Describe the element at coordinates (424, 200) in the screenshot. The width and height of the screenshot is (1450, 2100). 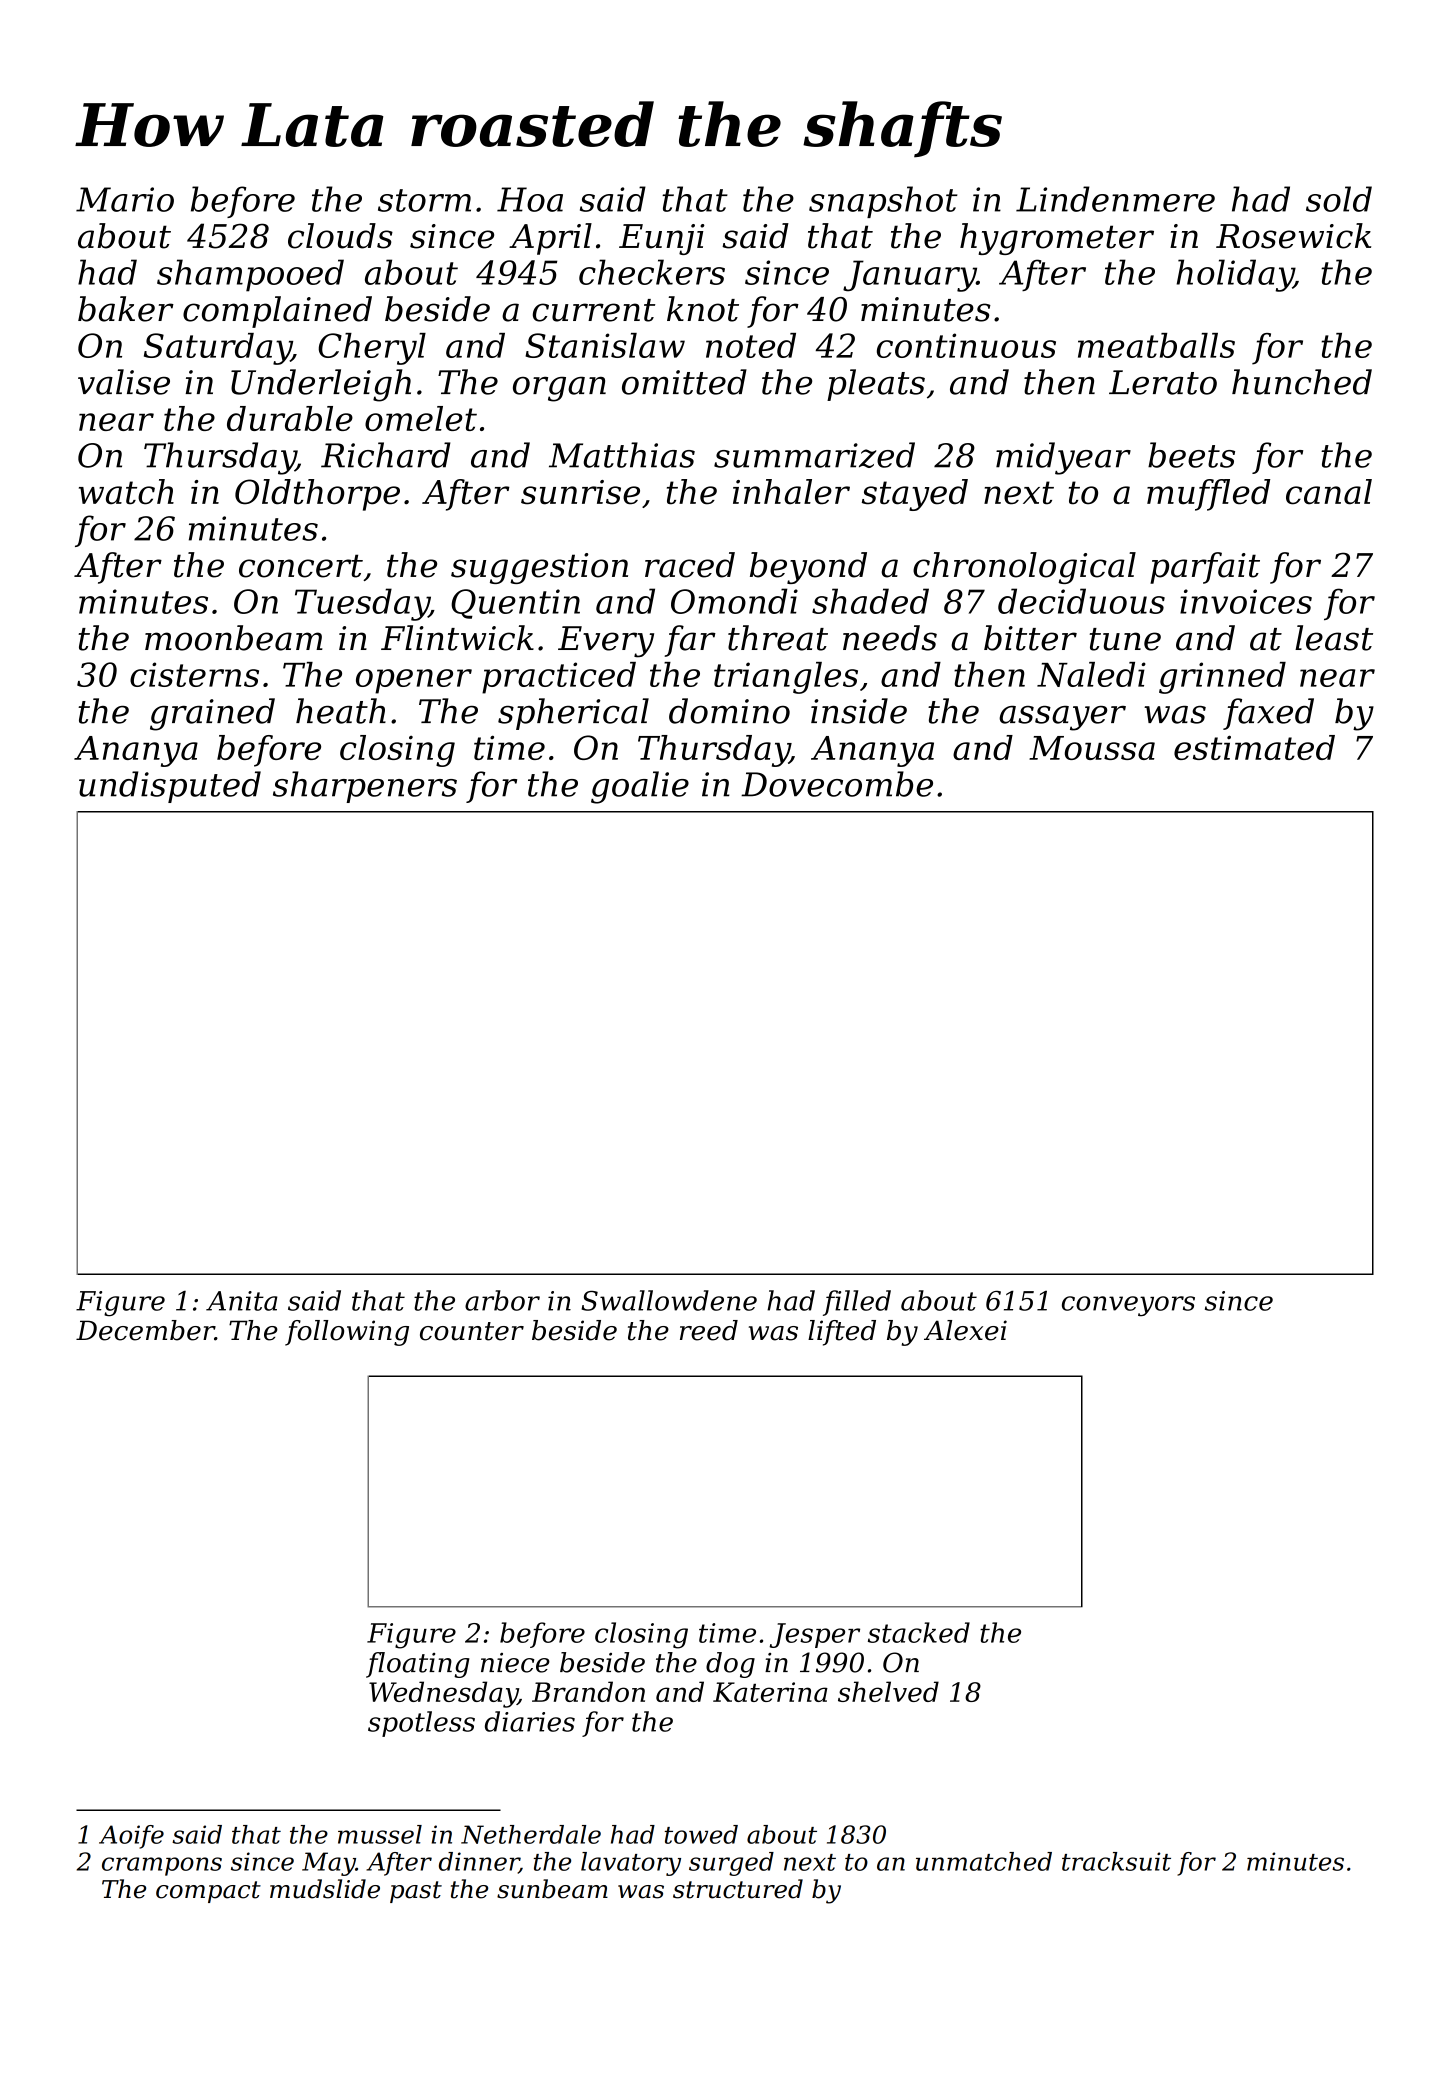
I see `storm` at that location.
